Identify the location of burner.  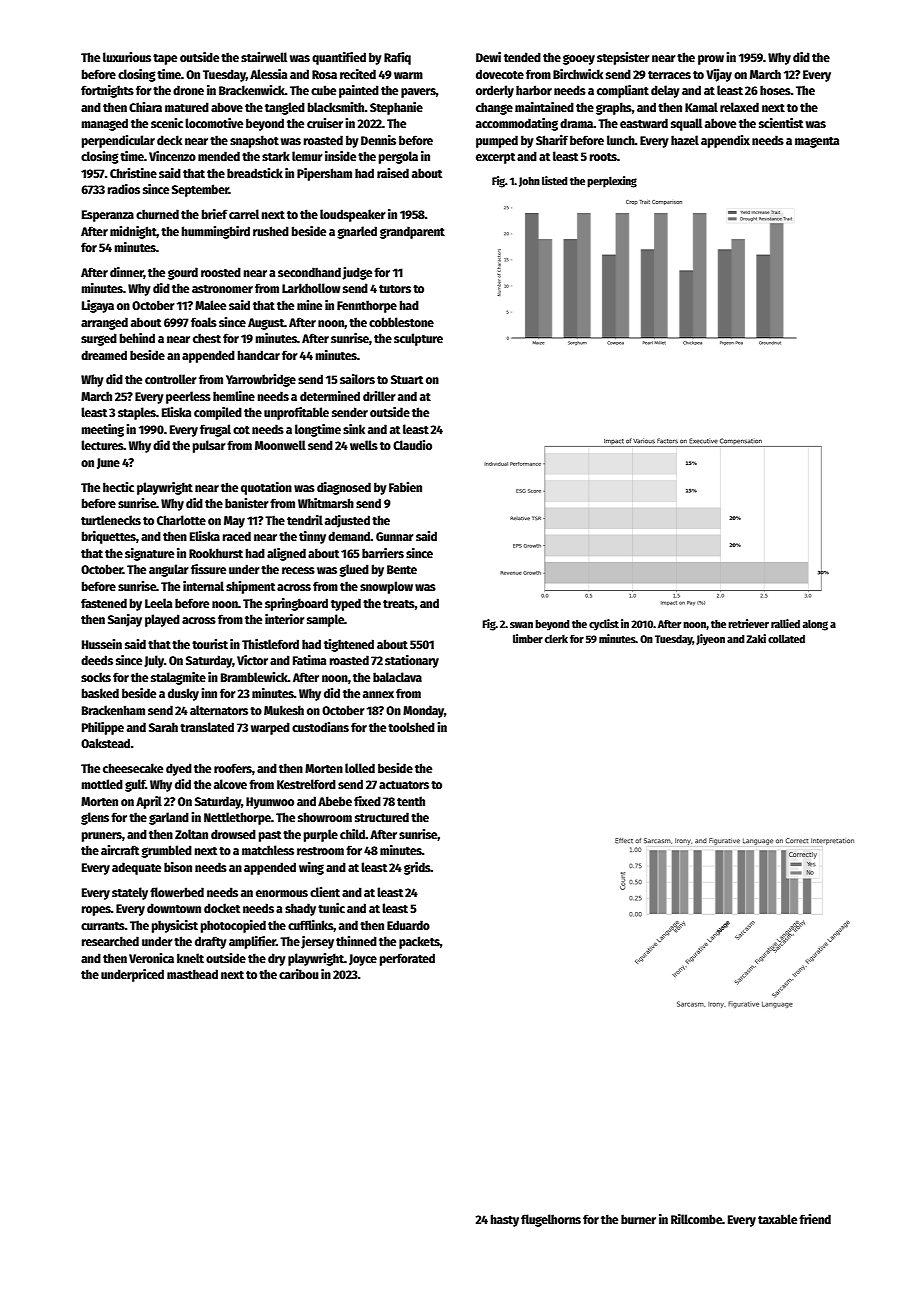
(638, 1219).
